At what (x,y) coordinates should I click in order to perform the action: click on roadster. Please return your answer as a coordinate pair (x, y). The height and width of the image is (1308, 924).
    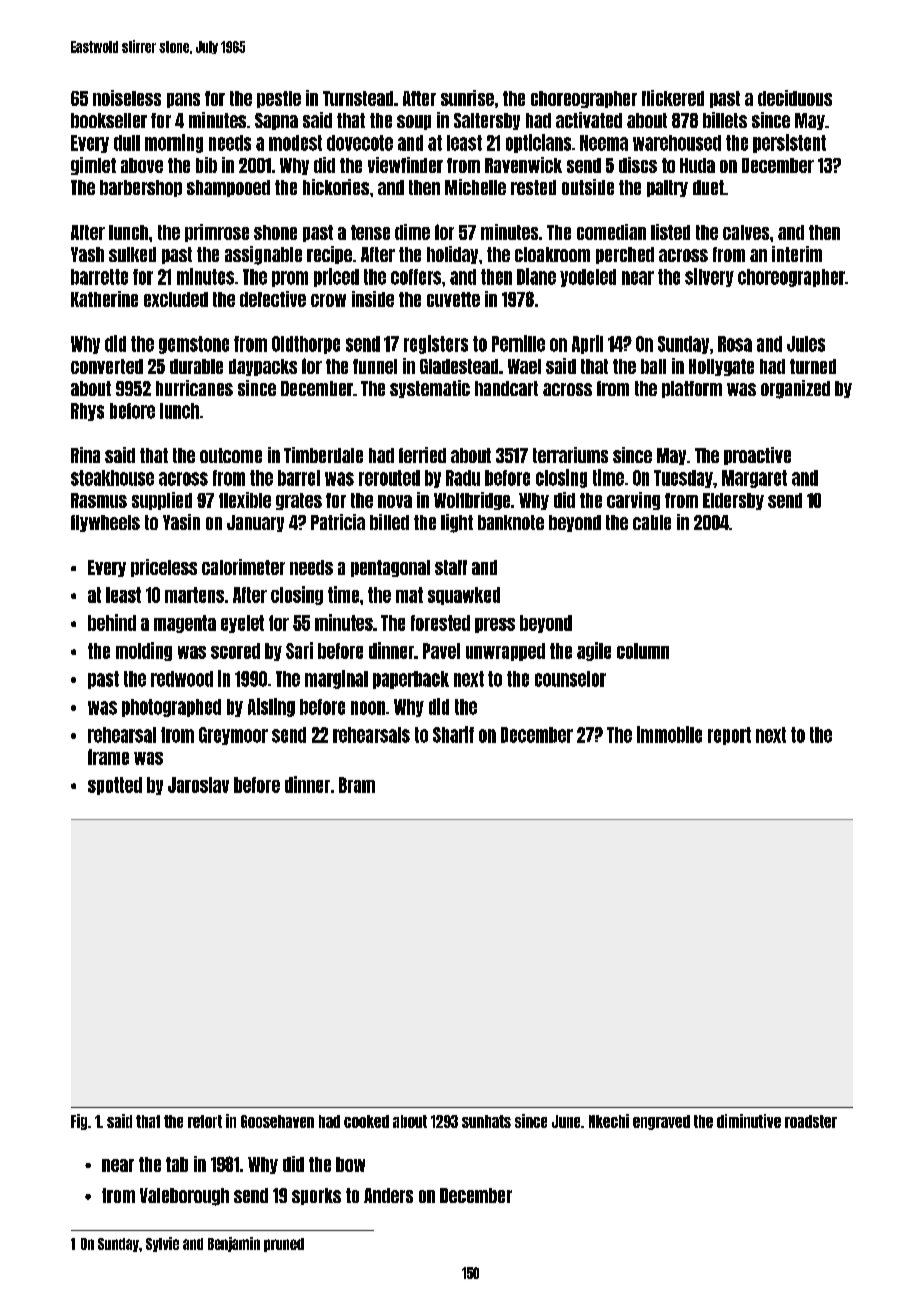
    Looking at the image, I should click on (811, 1121).
